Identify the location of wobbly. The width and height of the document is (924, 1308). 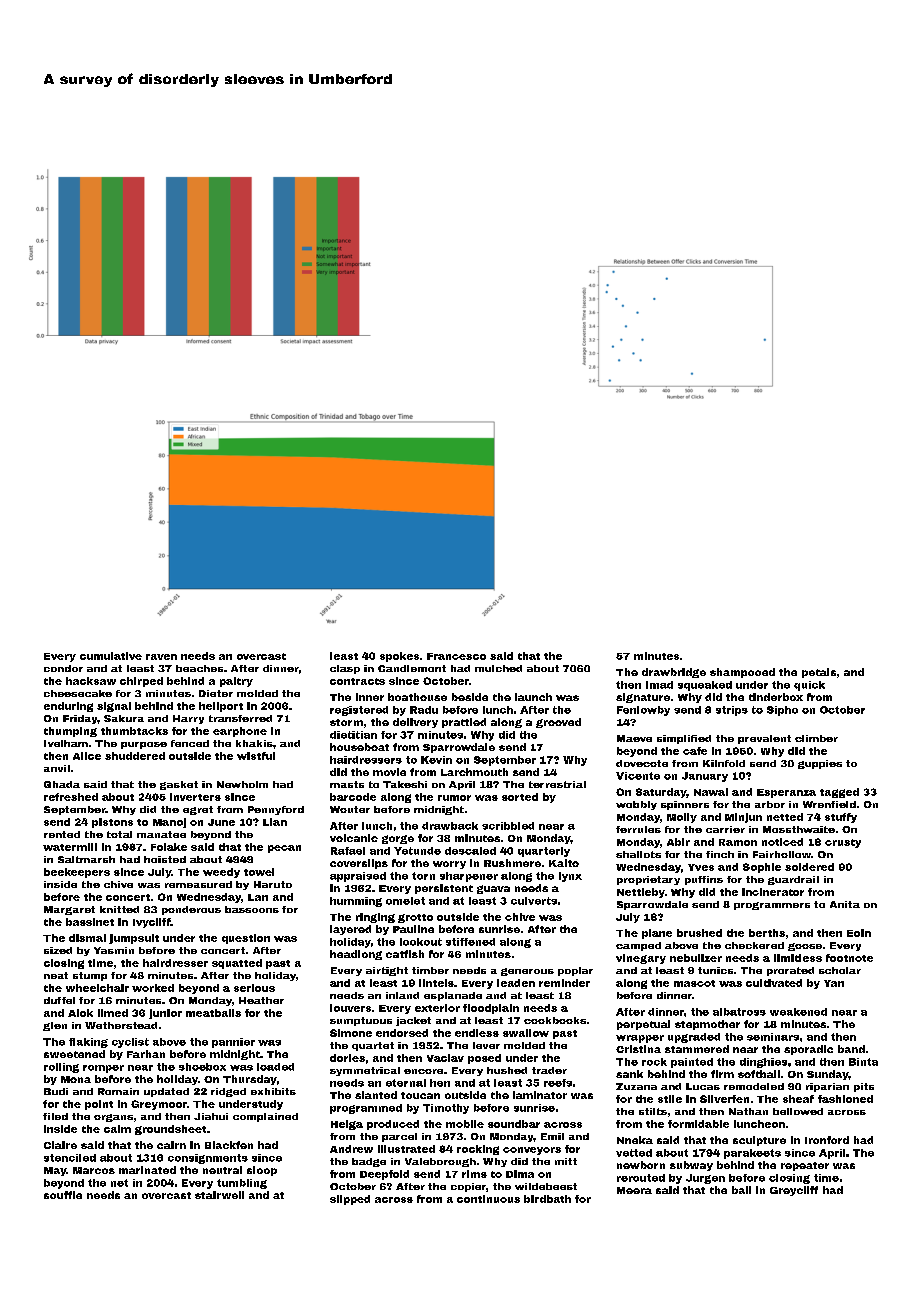
(636, 805).
